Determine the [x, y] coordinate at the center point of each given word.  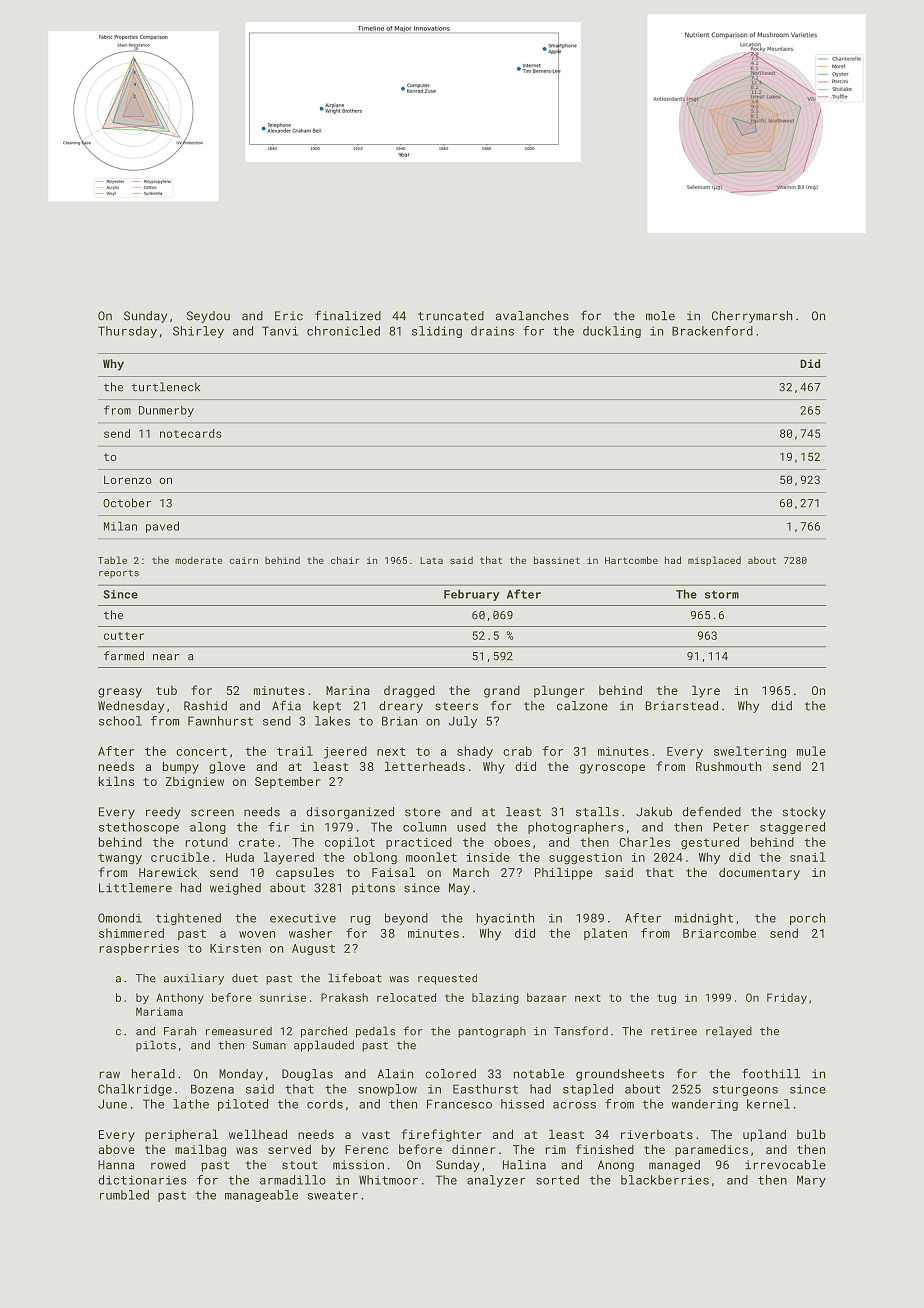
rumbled [124, 1195]
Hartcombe [631, 560]
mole [660, 316]
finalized [348, 315]
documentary [759, 873]
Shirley [198, 332]
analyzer [496, 1181]
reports [119, 574]
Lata [431, 560]
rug [360, 920]
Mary [811, 1181]
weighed [235, 889]
